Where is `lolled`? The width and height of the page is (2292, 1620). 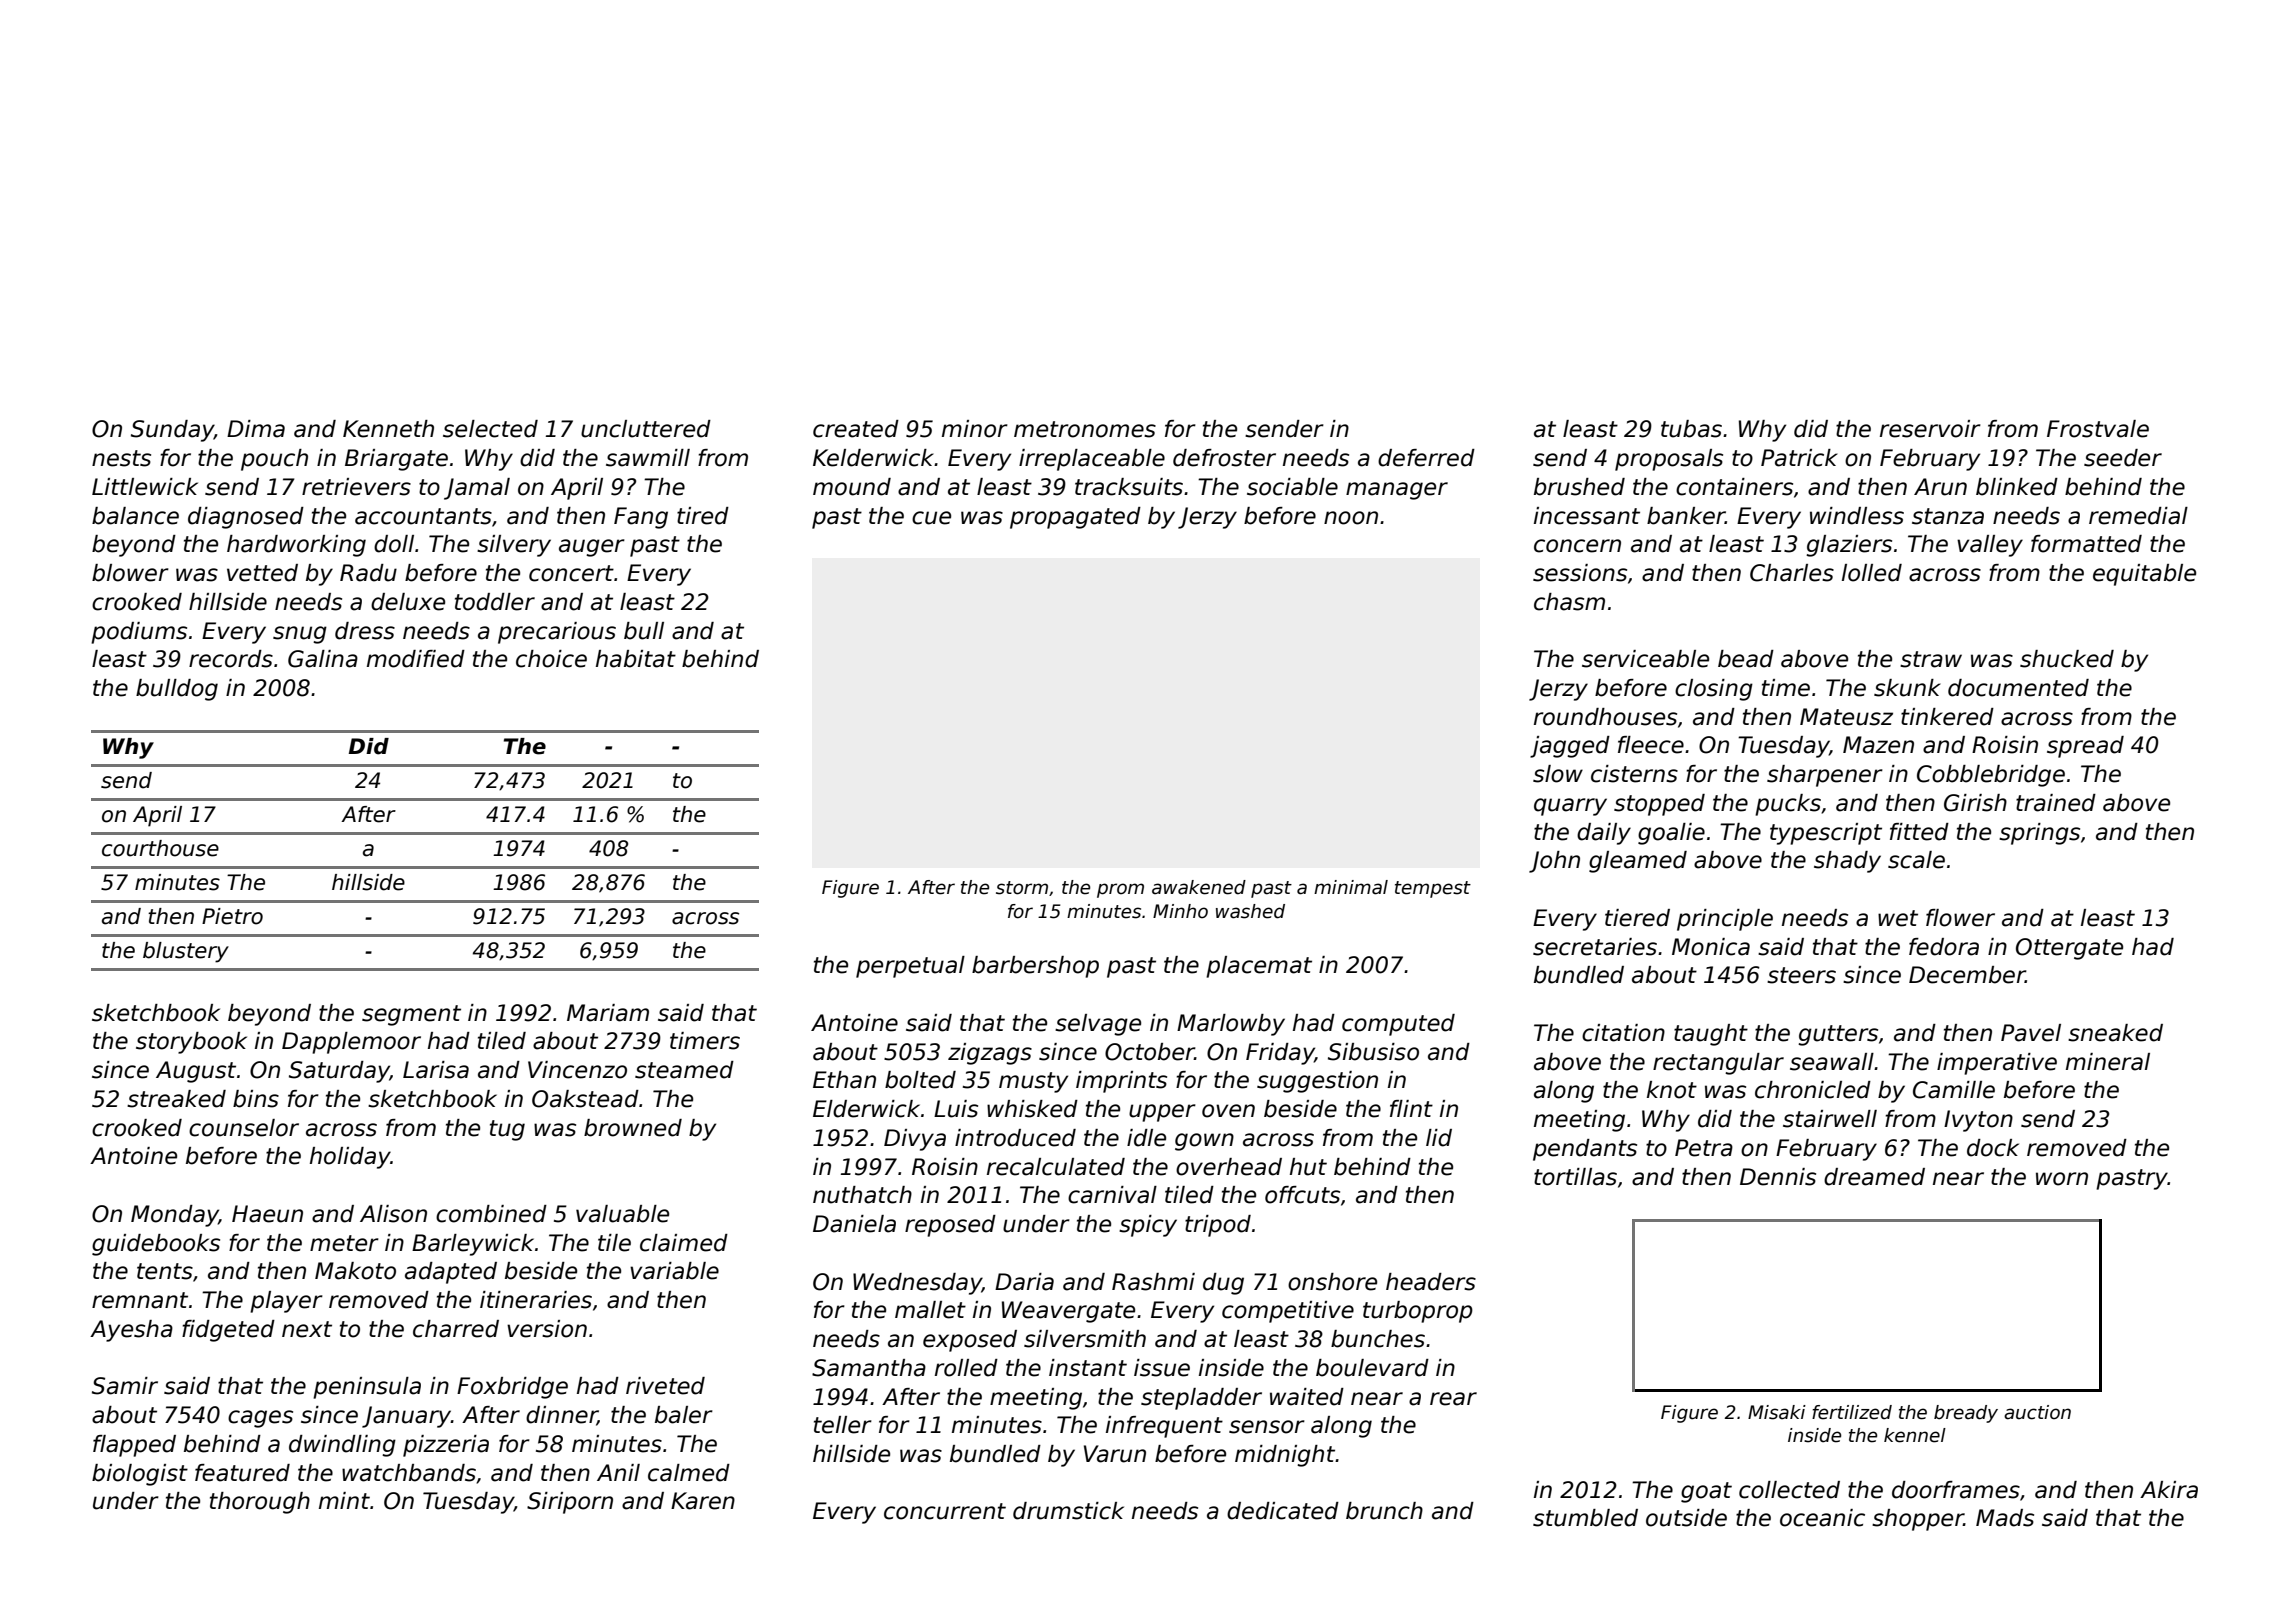 lolled is located at coordinates (1872, 573).
